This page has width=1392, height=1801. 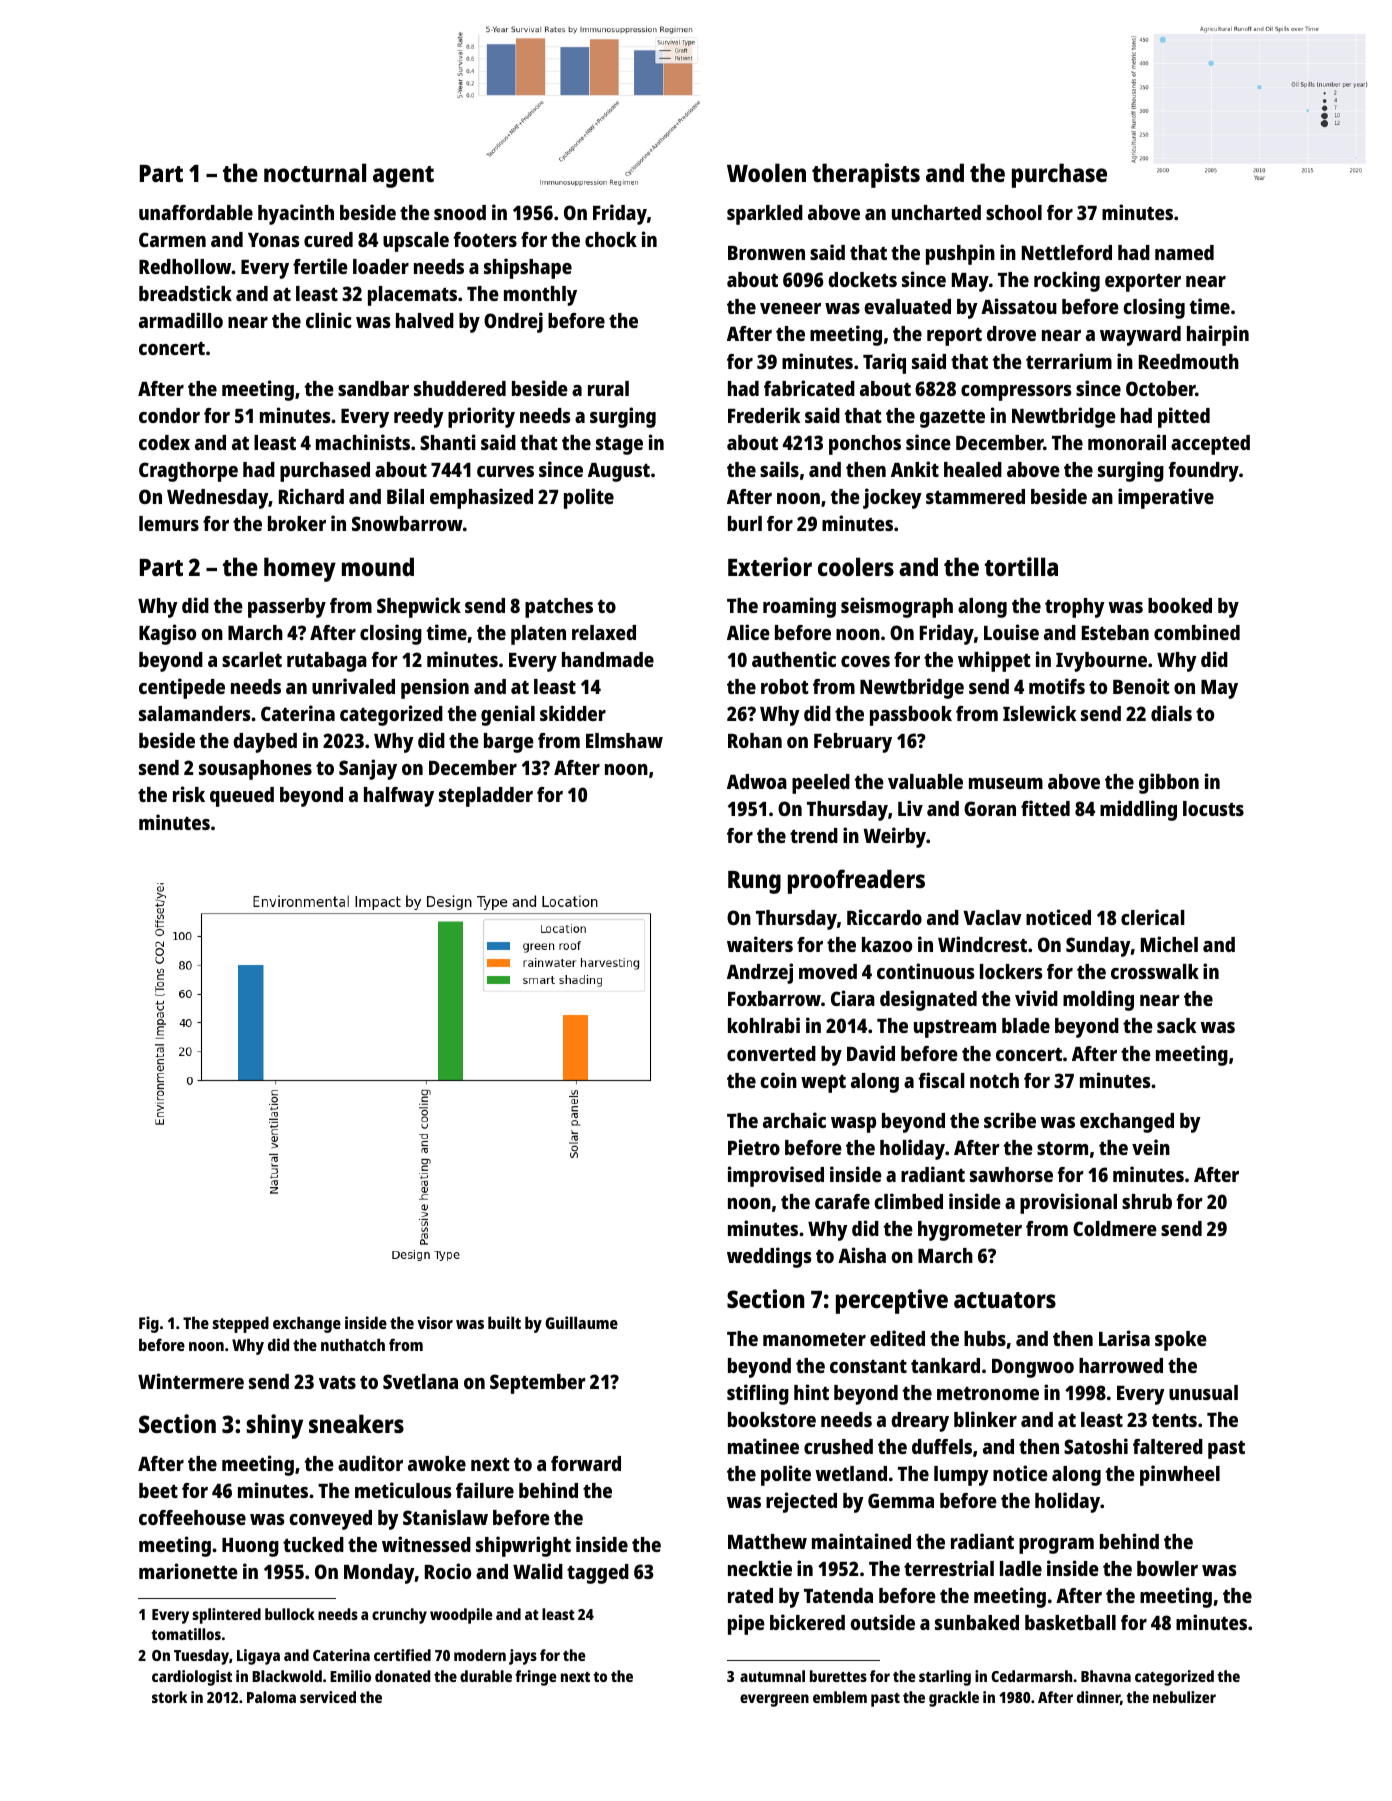 I want to click on risk, so click(x=189, y=794).
